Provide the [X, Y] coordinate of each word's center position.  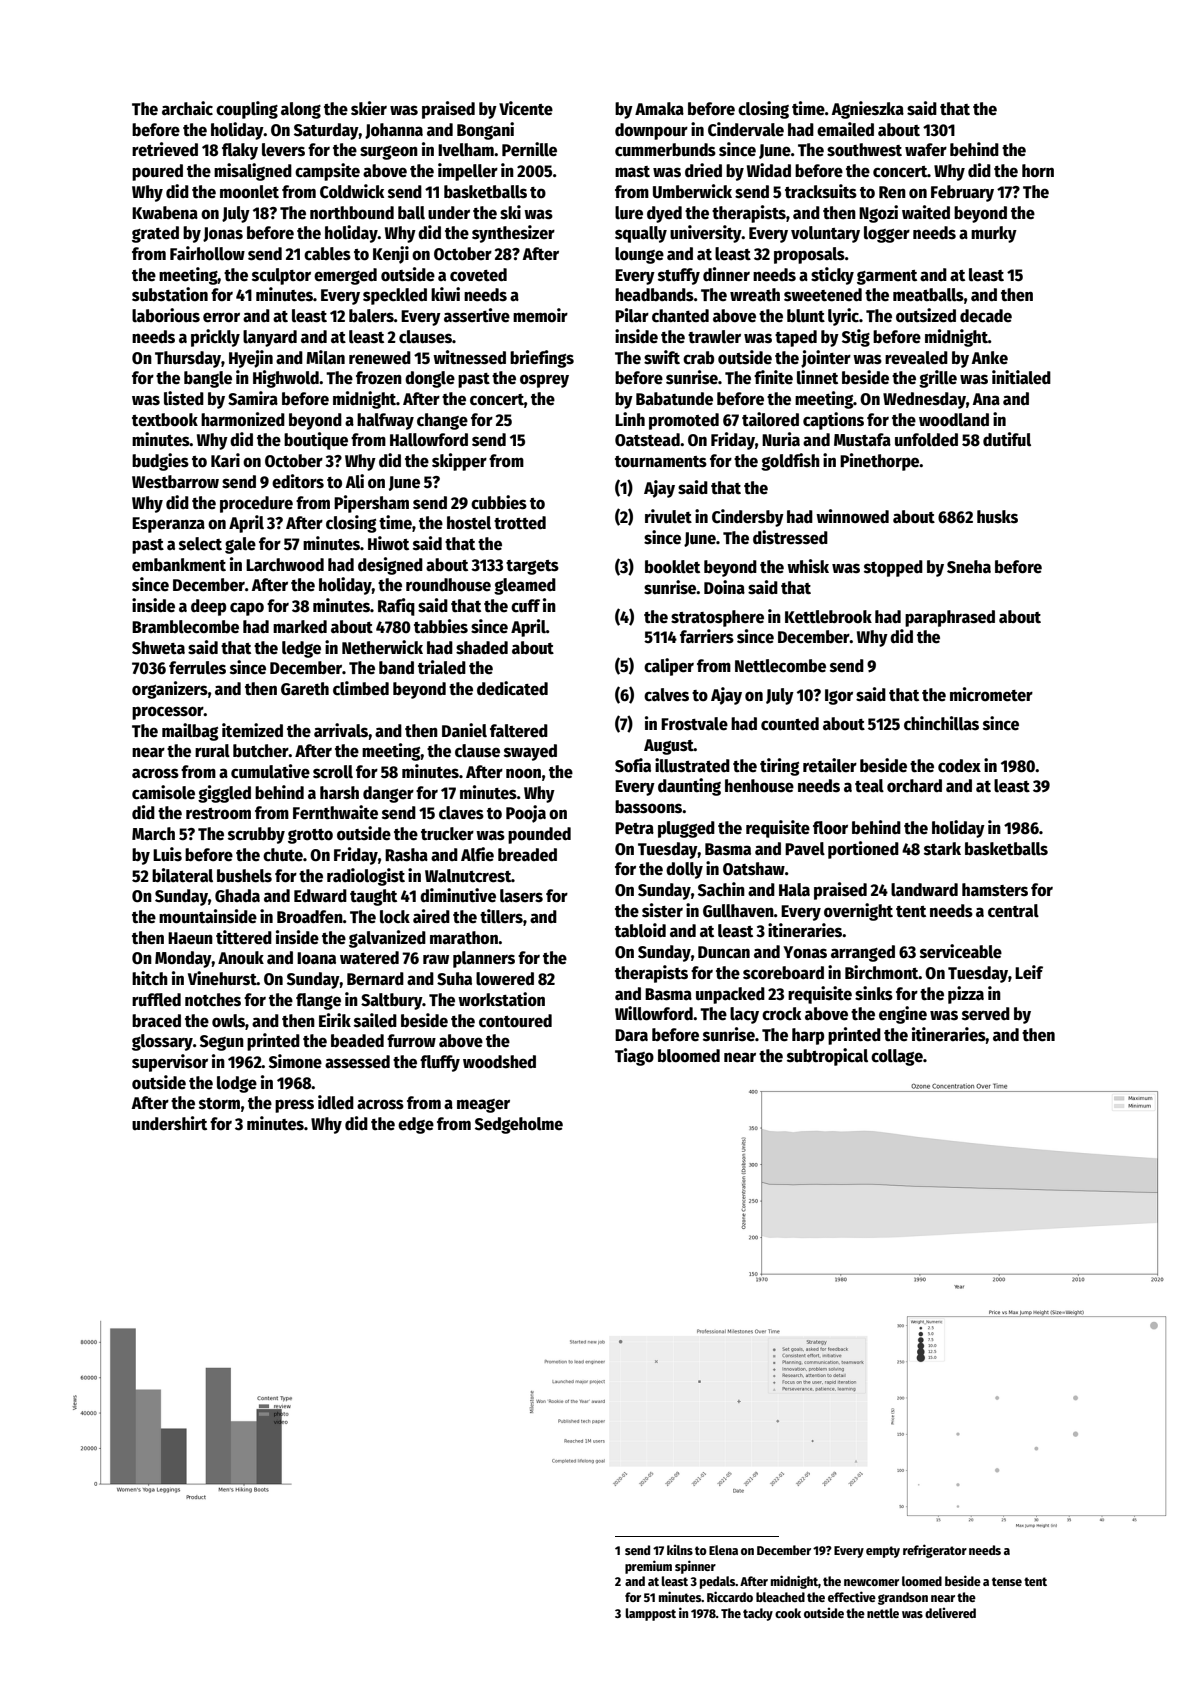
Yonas [805, 952]
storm [219, 1104]
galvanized [387, 939]
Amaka [659, 109]
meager [483, 1106]
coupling [247, 110]
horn [1038, 171]
